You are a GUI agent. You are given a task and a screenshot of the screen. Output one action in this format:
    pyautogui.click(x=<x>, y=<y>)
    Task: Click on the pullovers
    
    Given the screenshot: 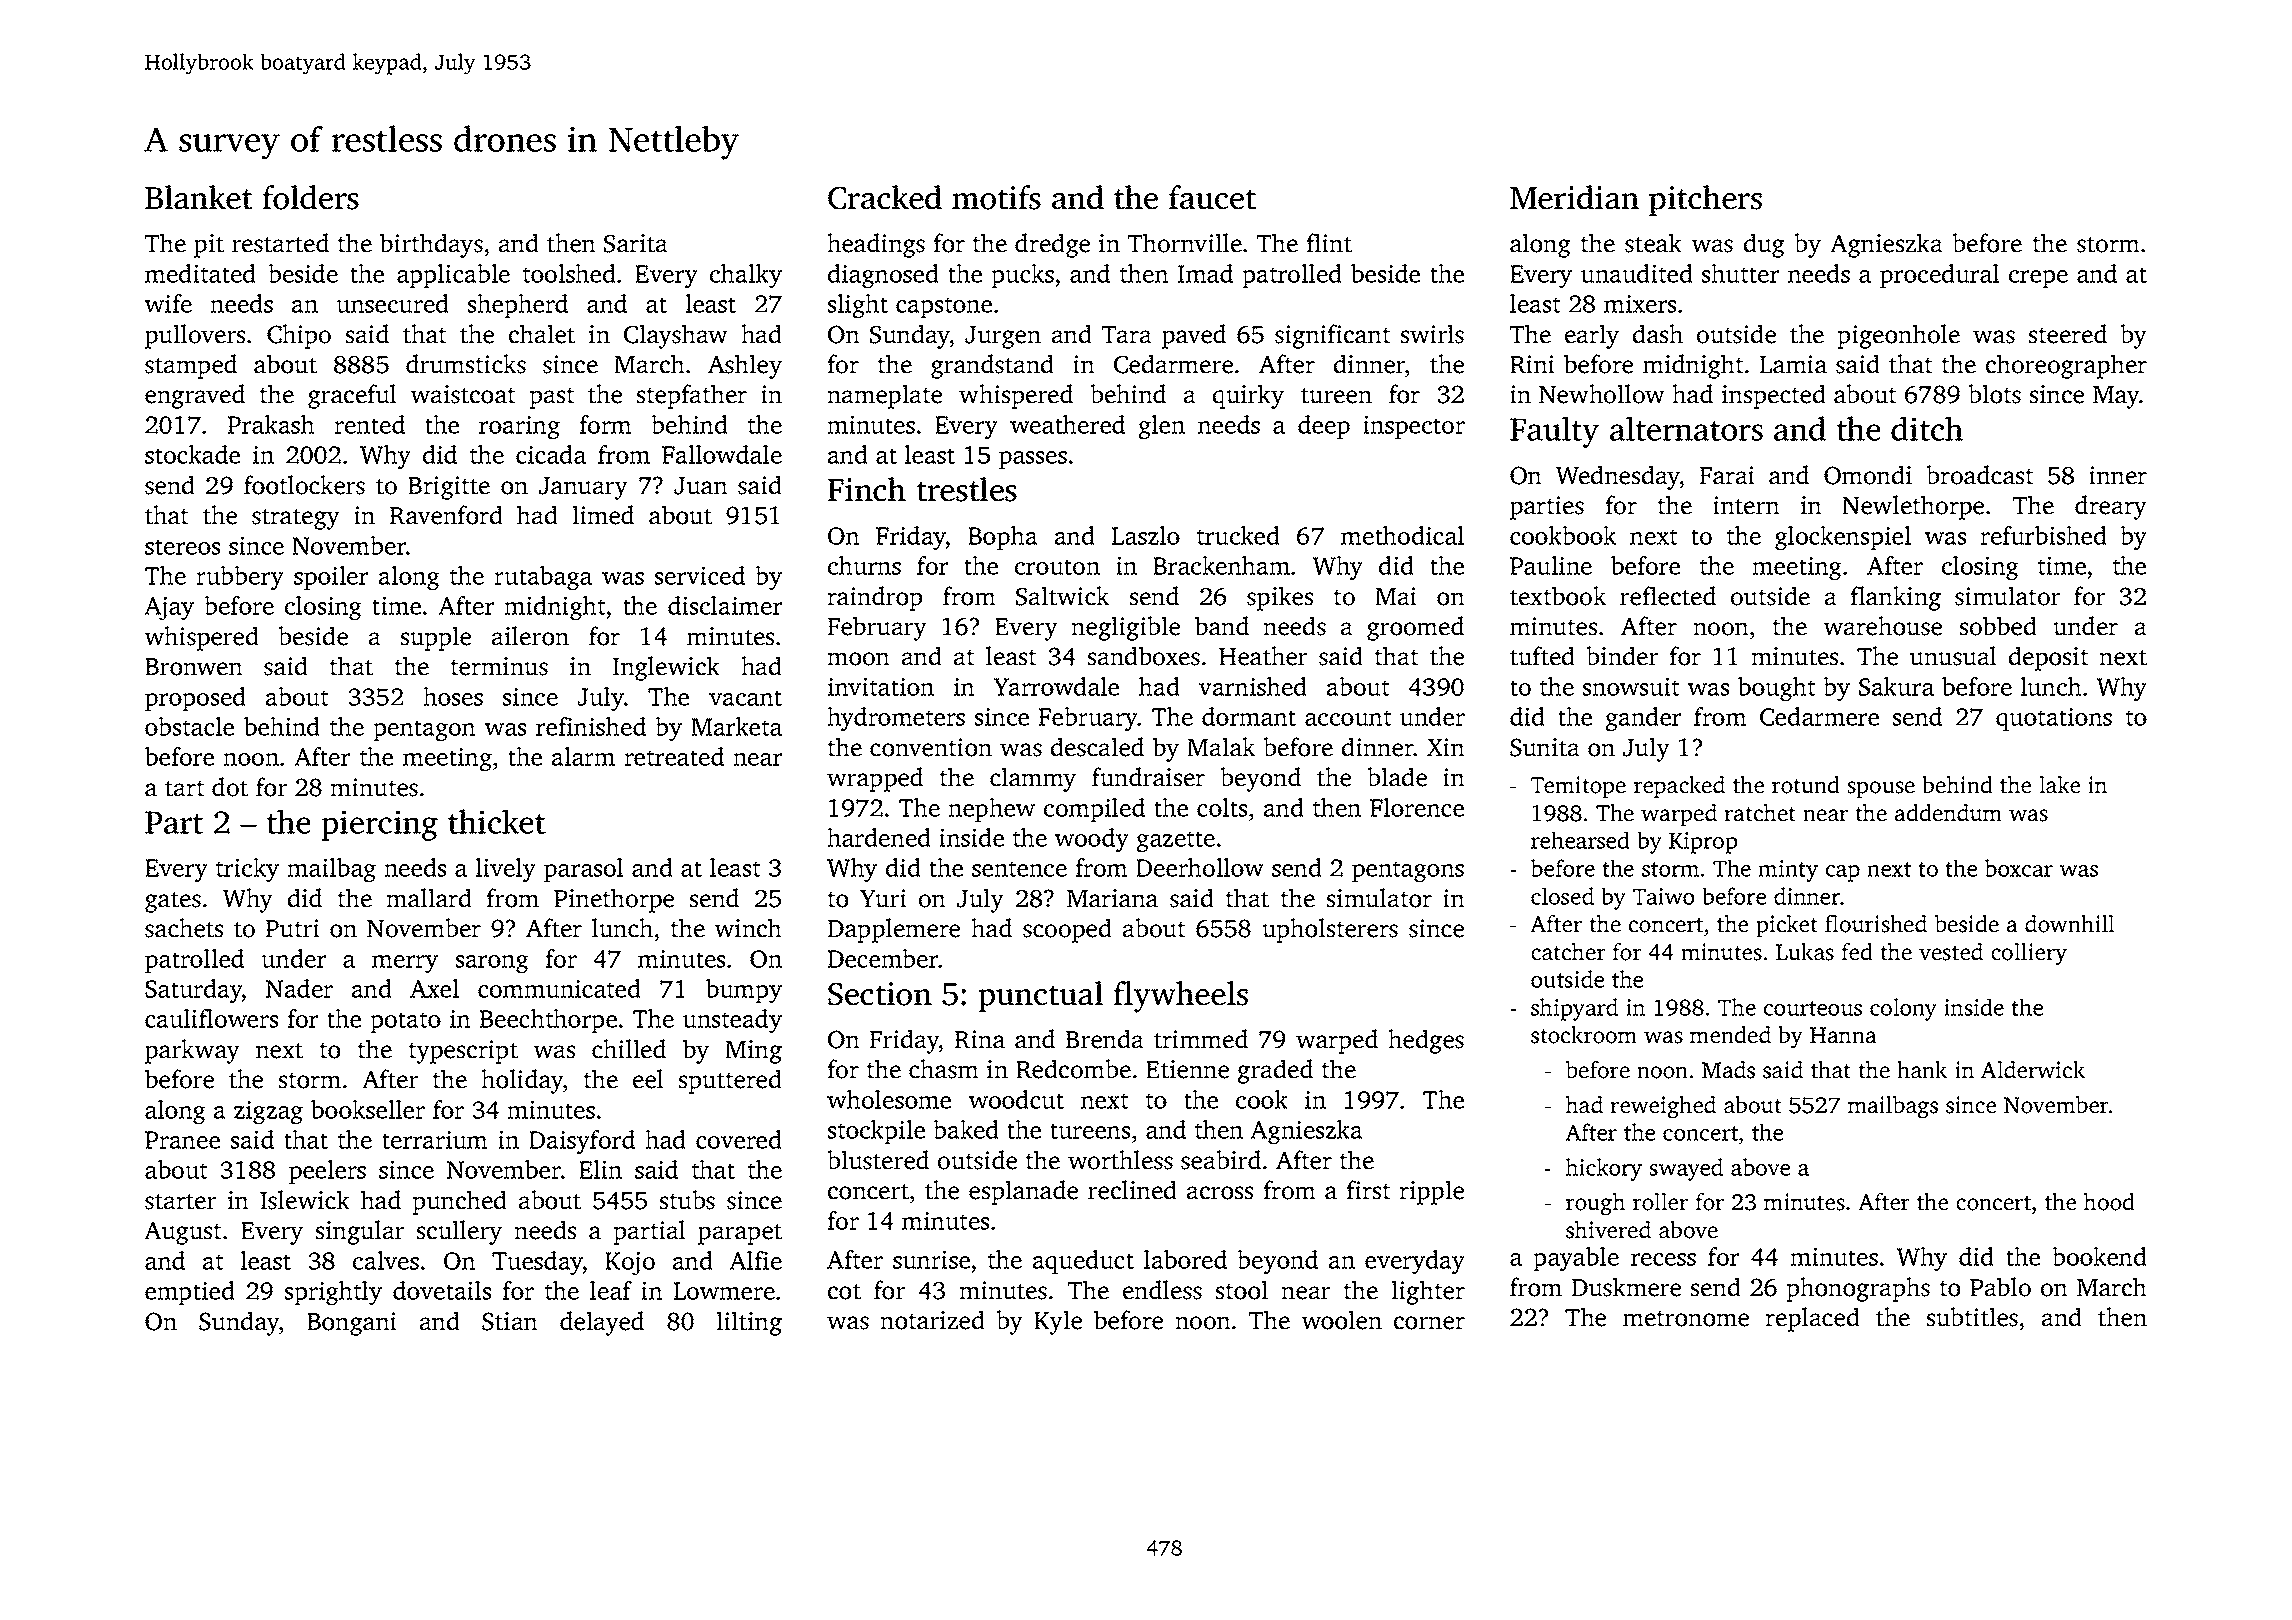 What is the action you would take?
    pyautogui.click(x=195, y=336)
